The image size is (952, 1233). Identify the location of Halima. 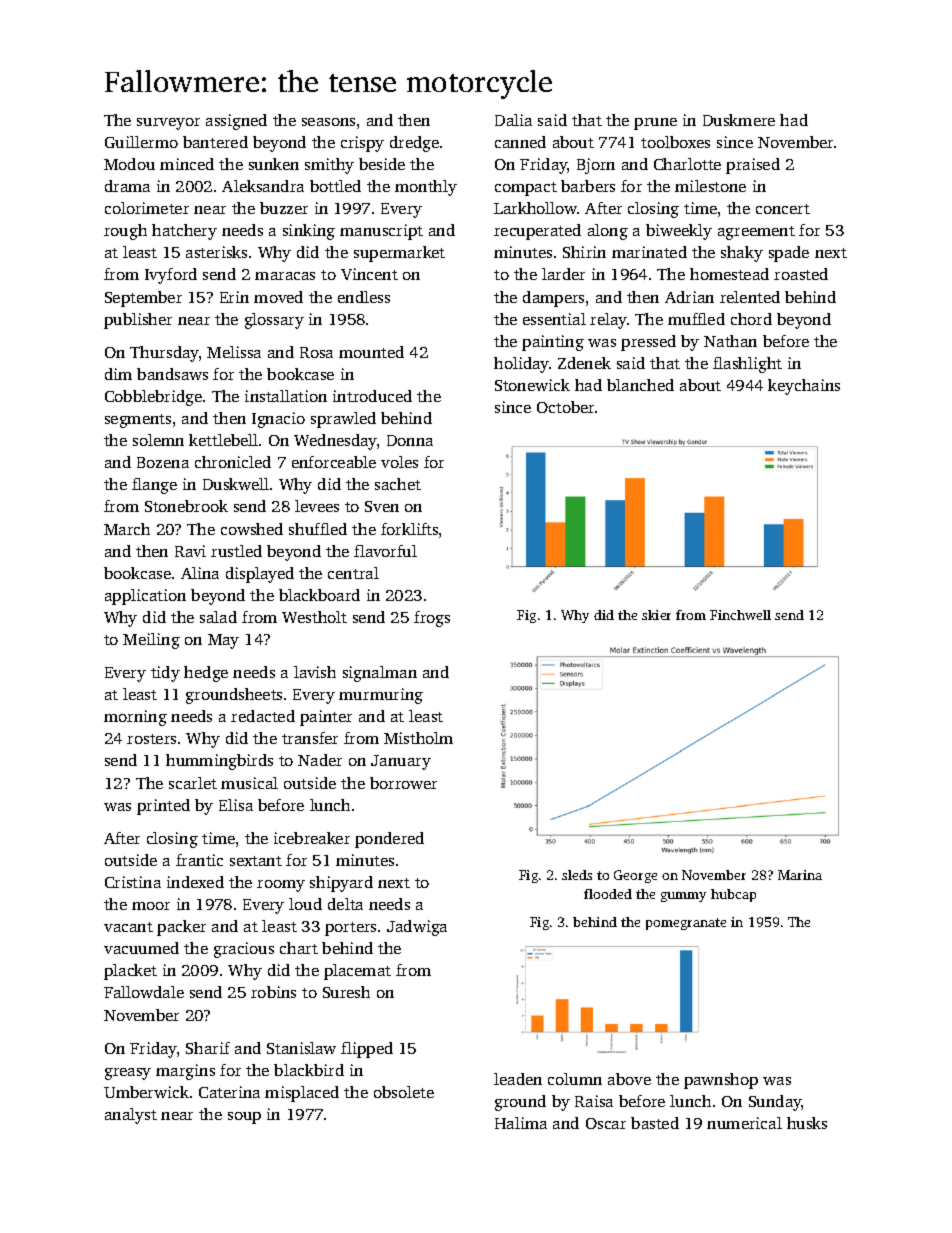
(521, 1123).
